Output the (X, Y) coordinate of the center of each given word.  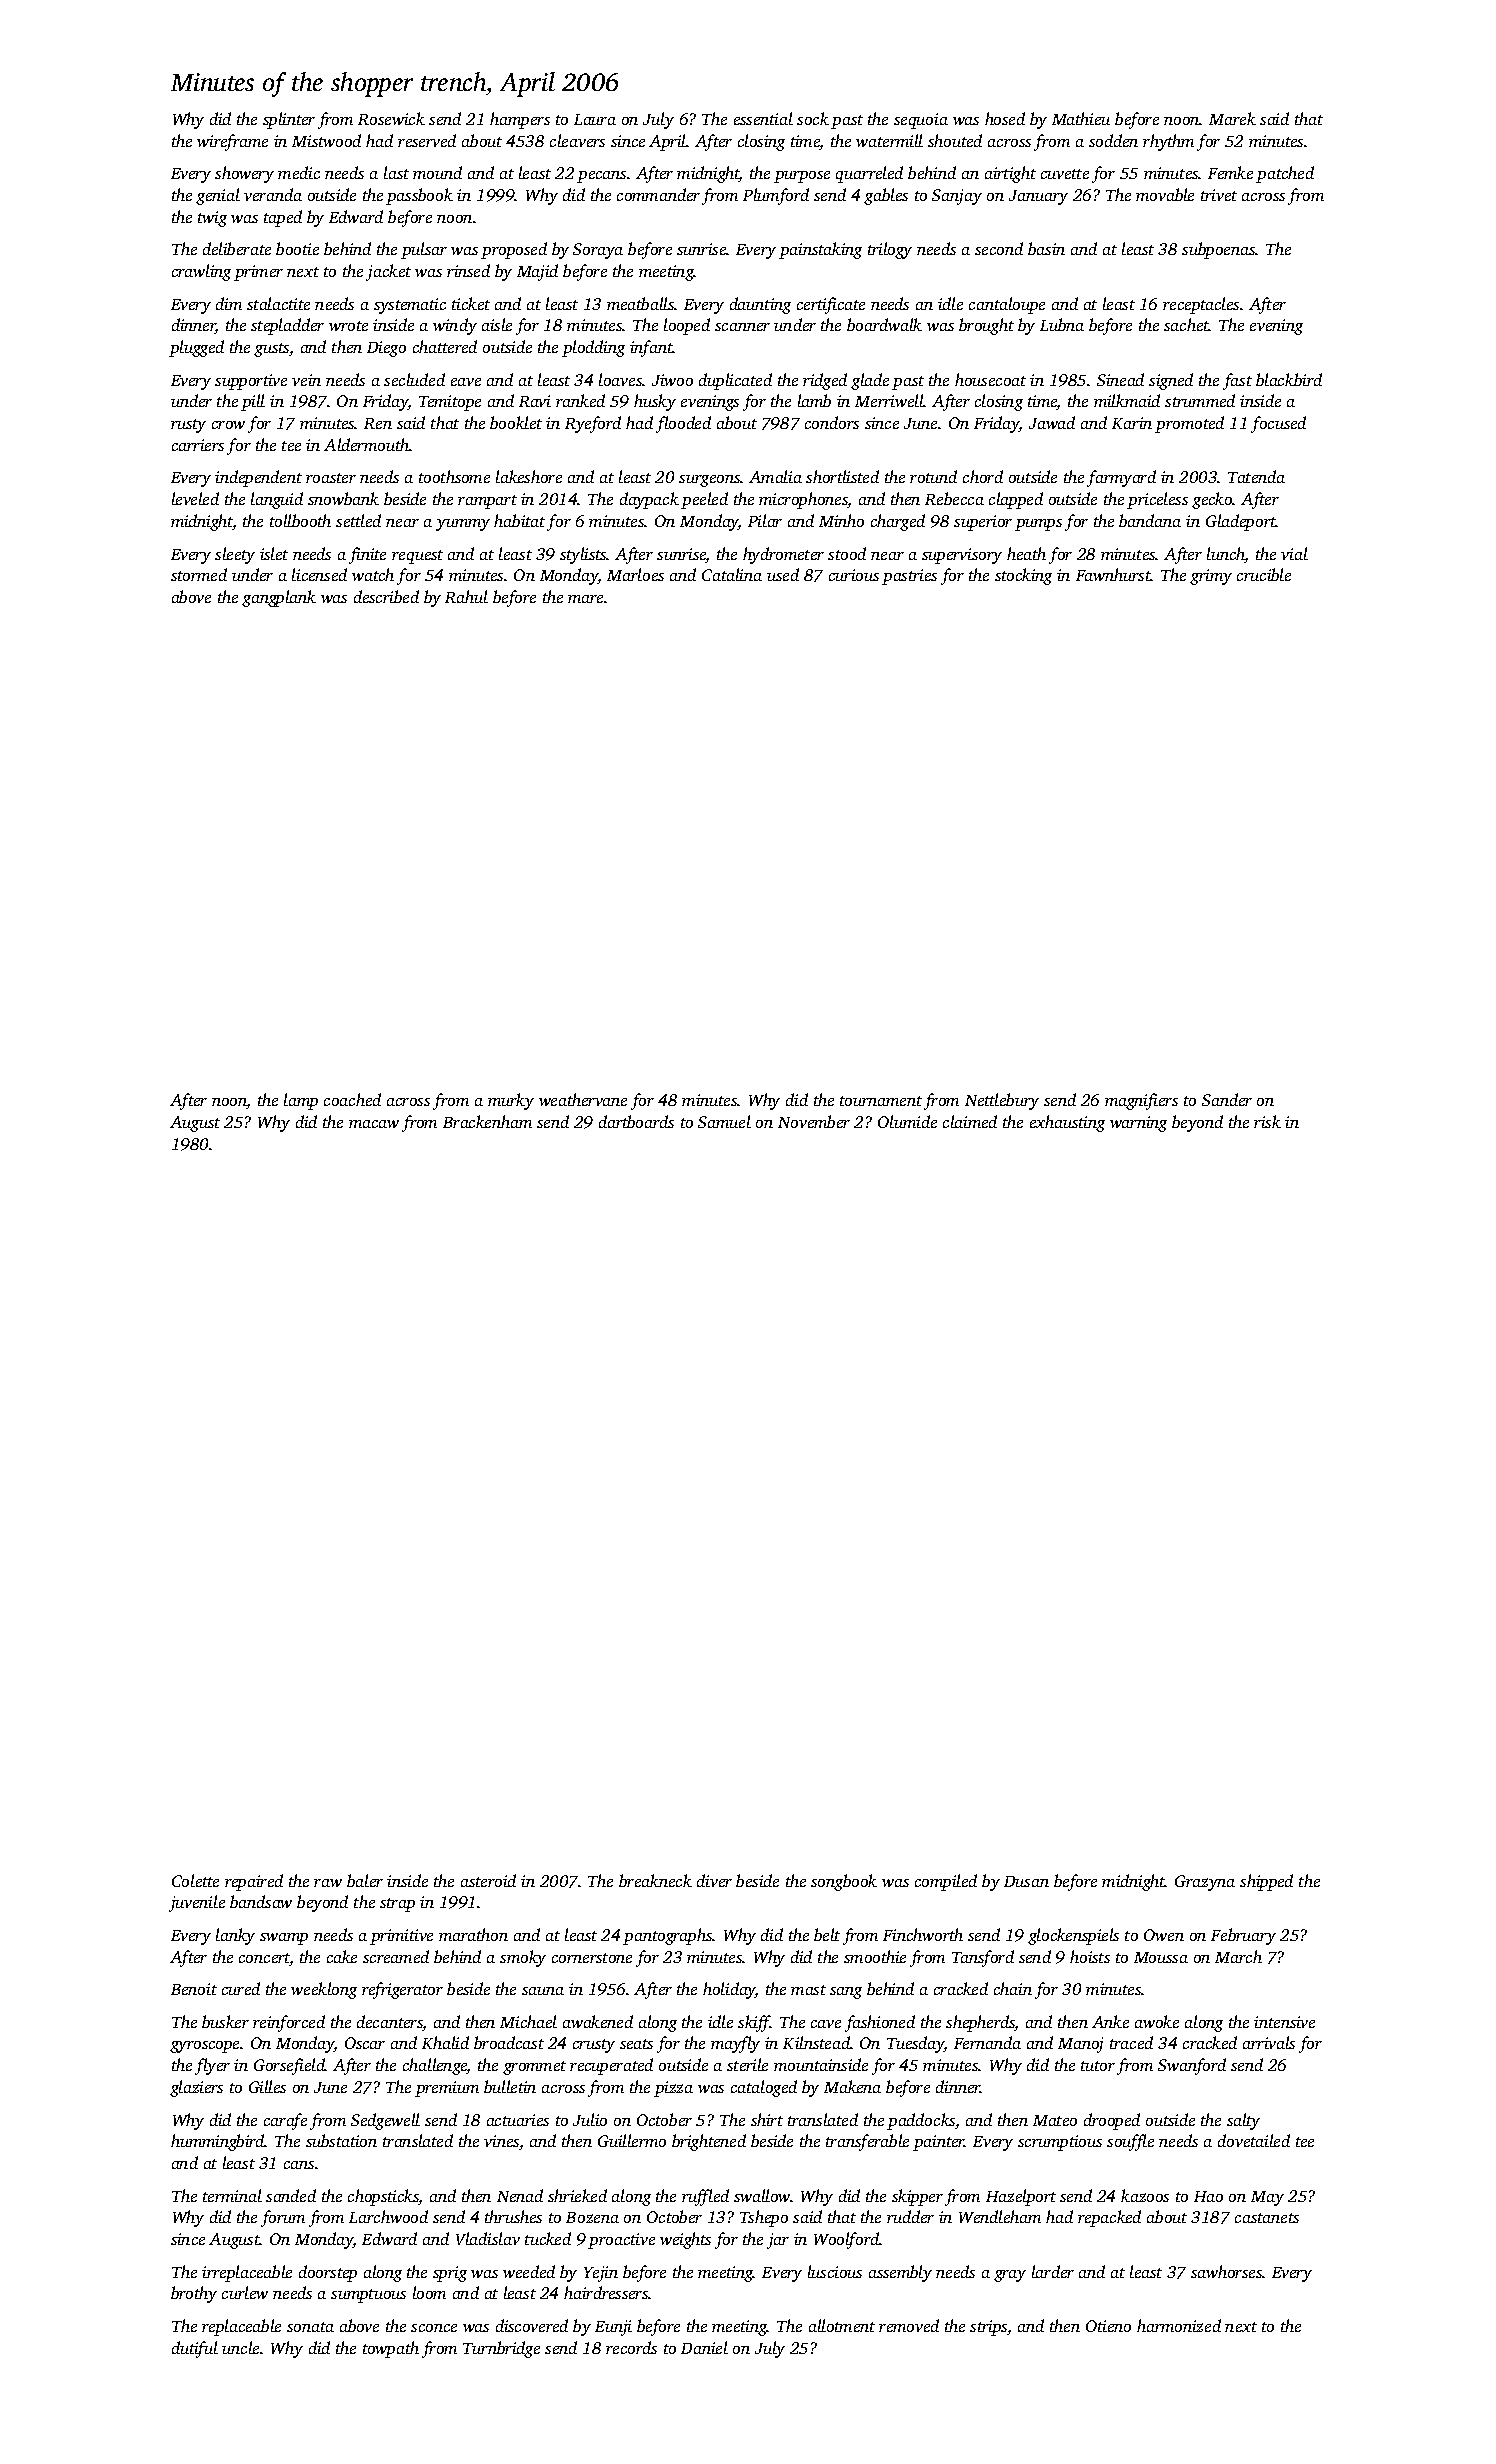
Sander (1227, 1099)
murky (511, 1101)
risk (1267, 1121)
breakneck (655, 1880)
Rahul (466, 596)
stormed (199, 574)
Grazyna (1205, 1883)
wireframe (232, 142)
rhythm (1168, 142)
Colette (195, 1880)
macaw (374, 1124)
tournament (881, 1101)
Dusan (1026, 1881)
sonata (310, 2327)
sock (813, 118)
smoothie (875, 1956)
